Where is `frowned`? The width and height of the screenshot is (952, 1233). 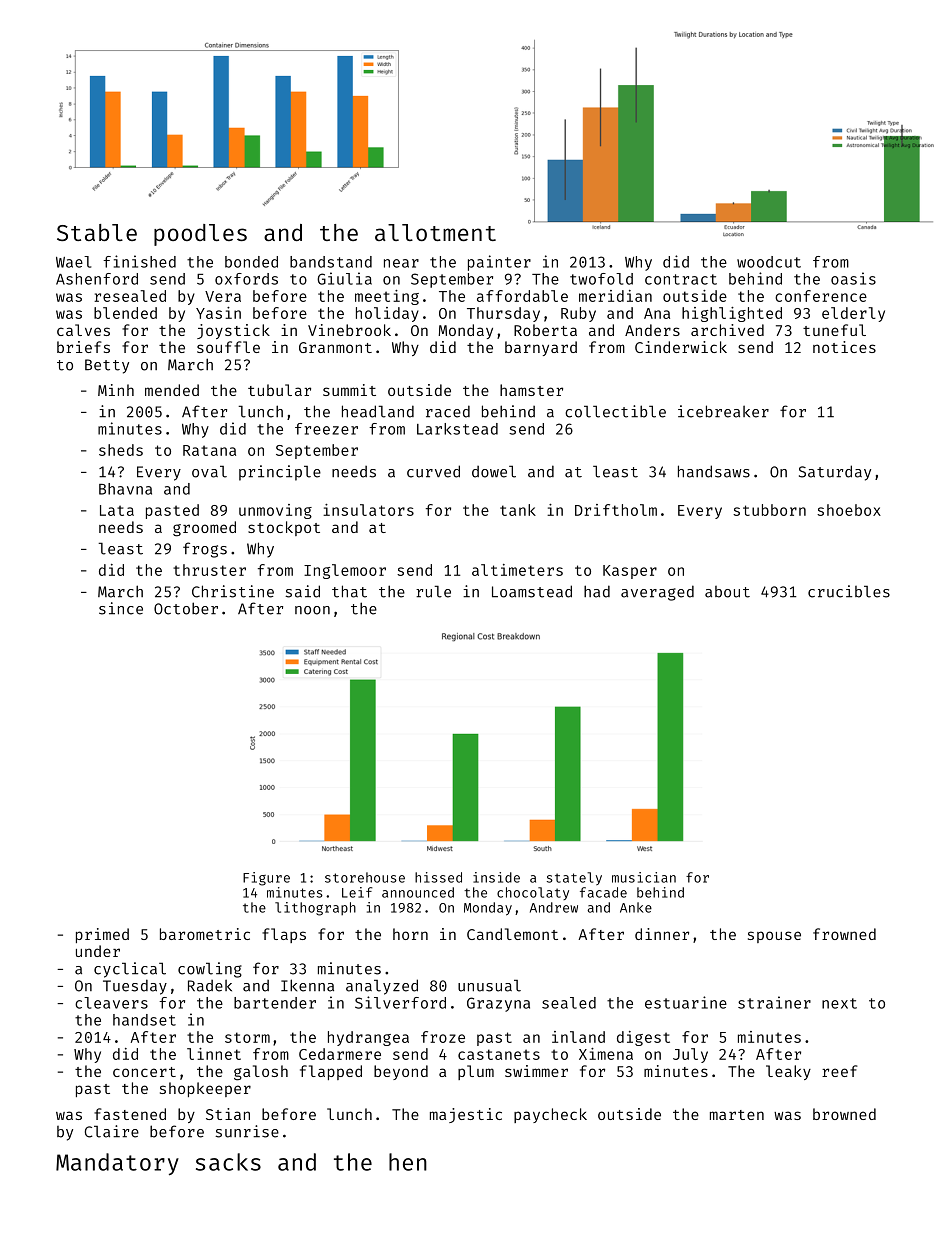
frowned is located at coordinates (844, 934).
